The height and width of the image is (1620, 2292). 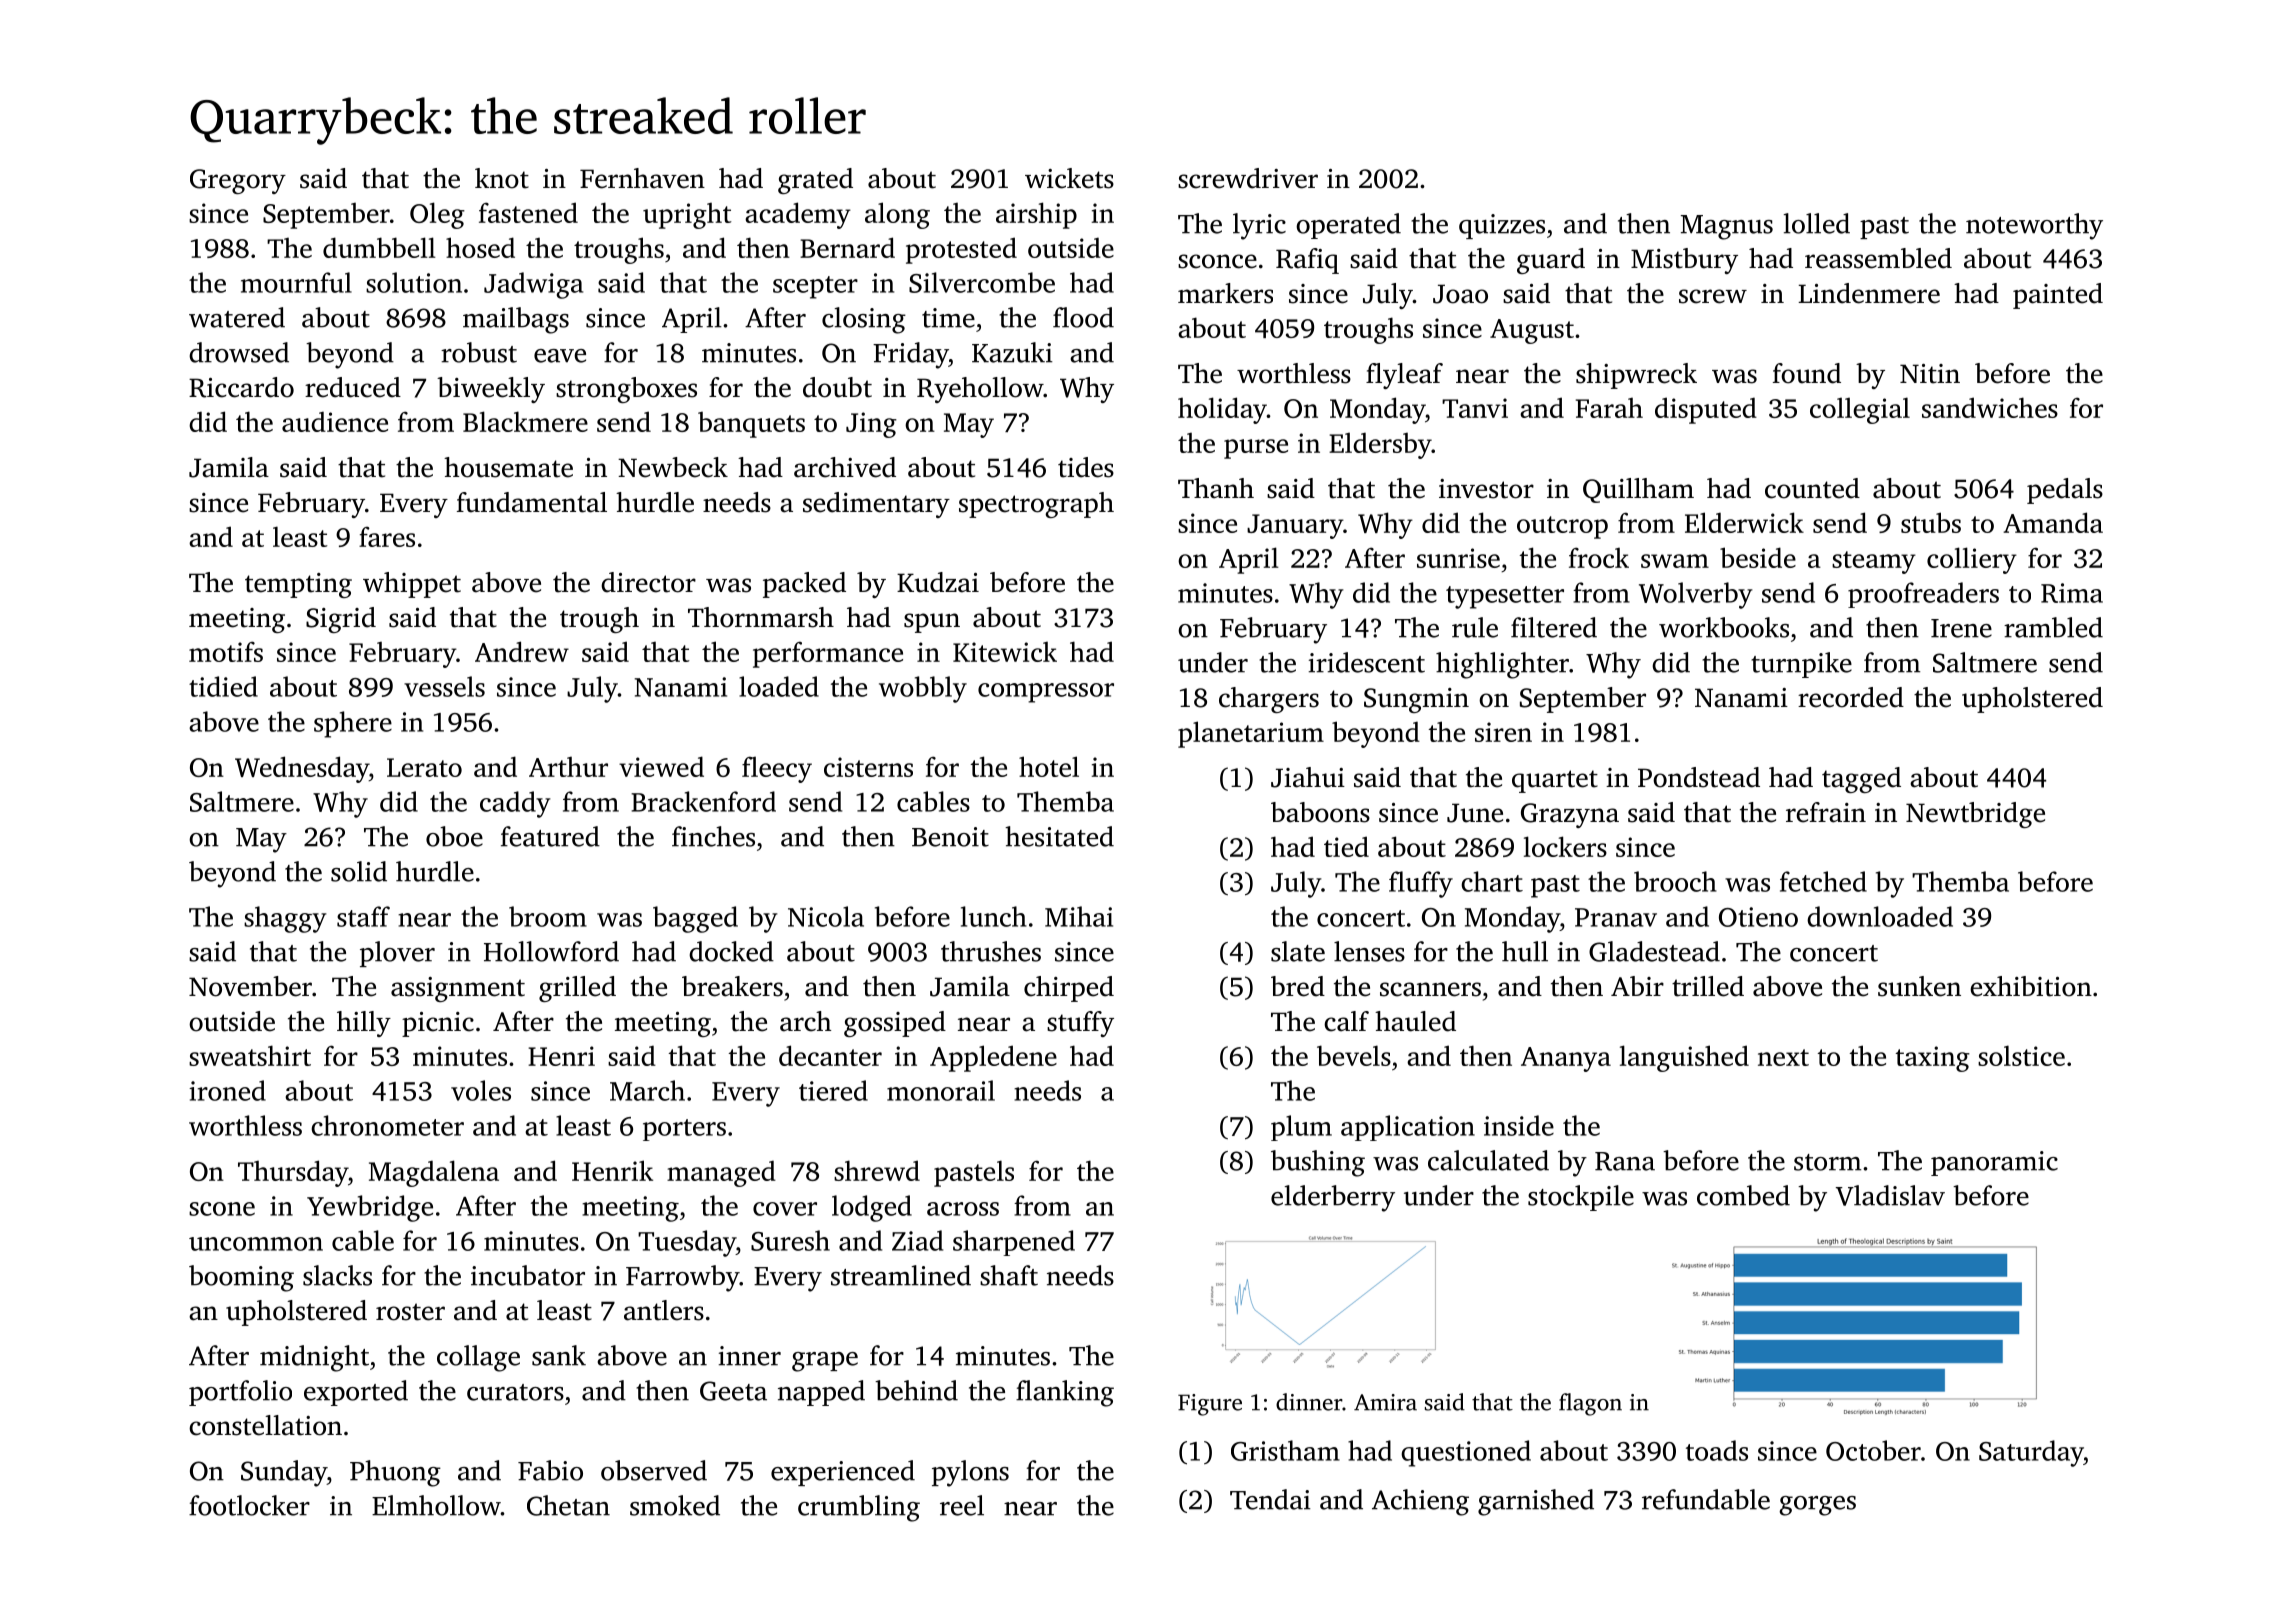 What do you see at coordinates (1036, 505) in the image?
I see `spectrograph` at bounding box center [1036, 505].
